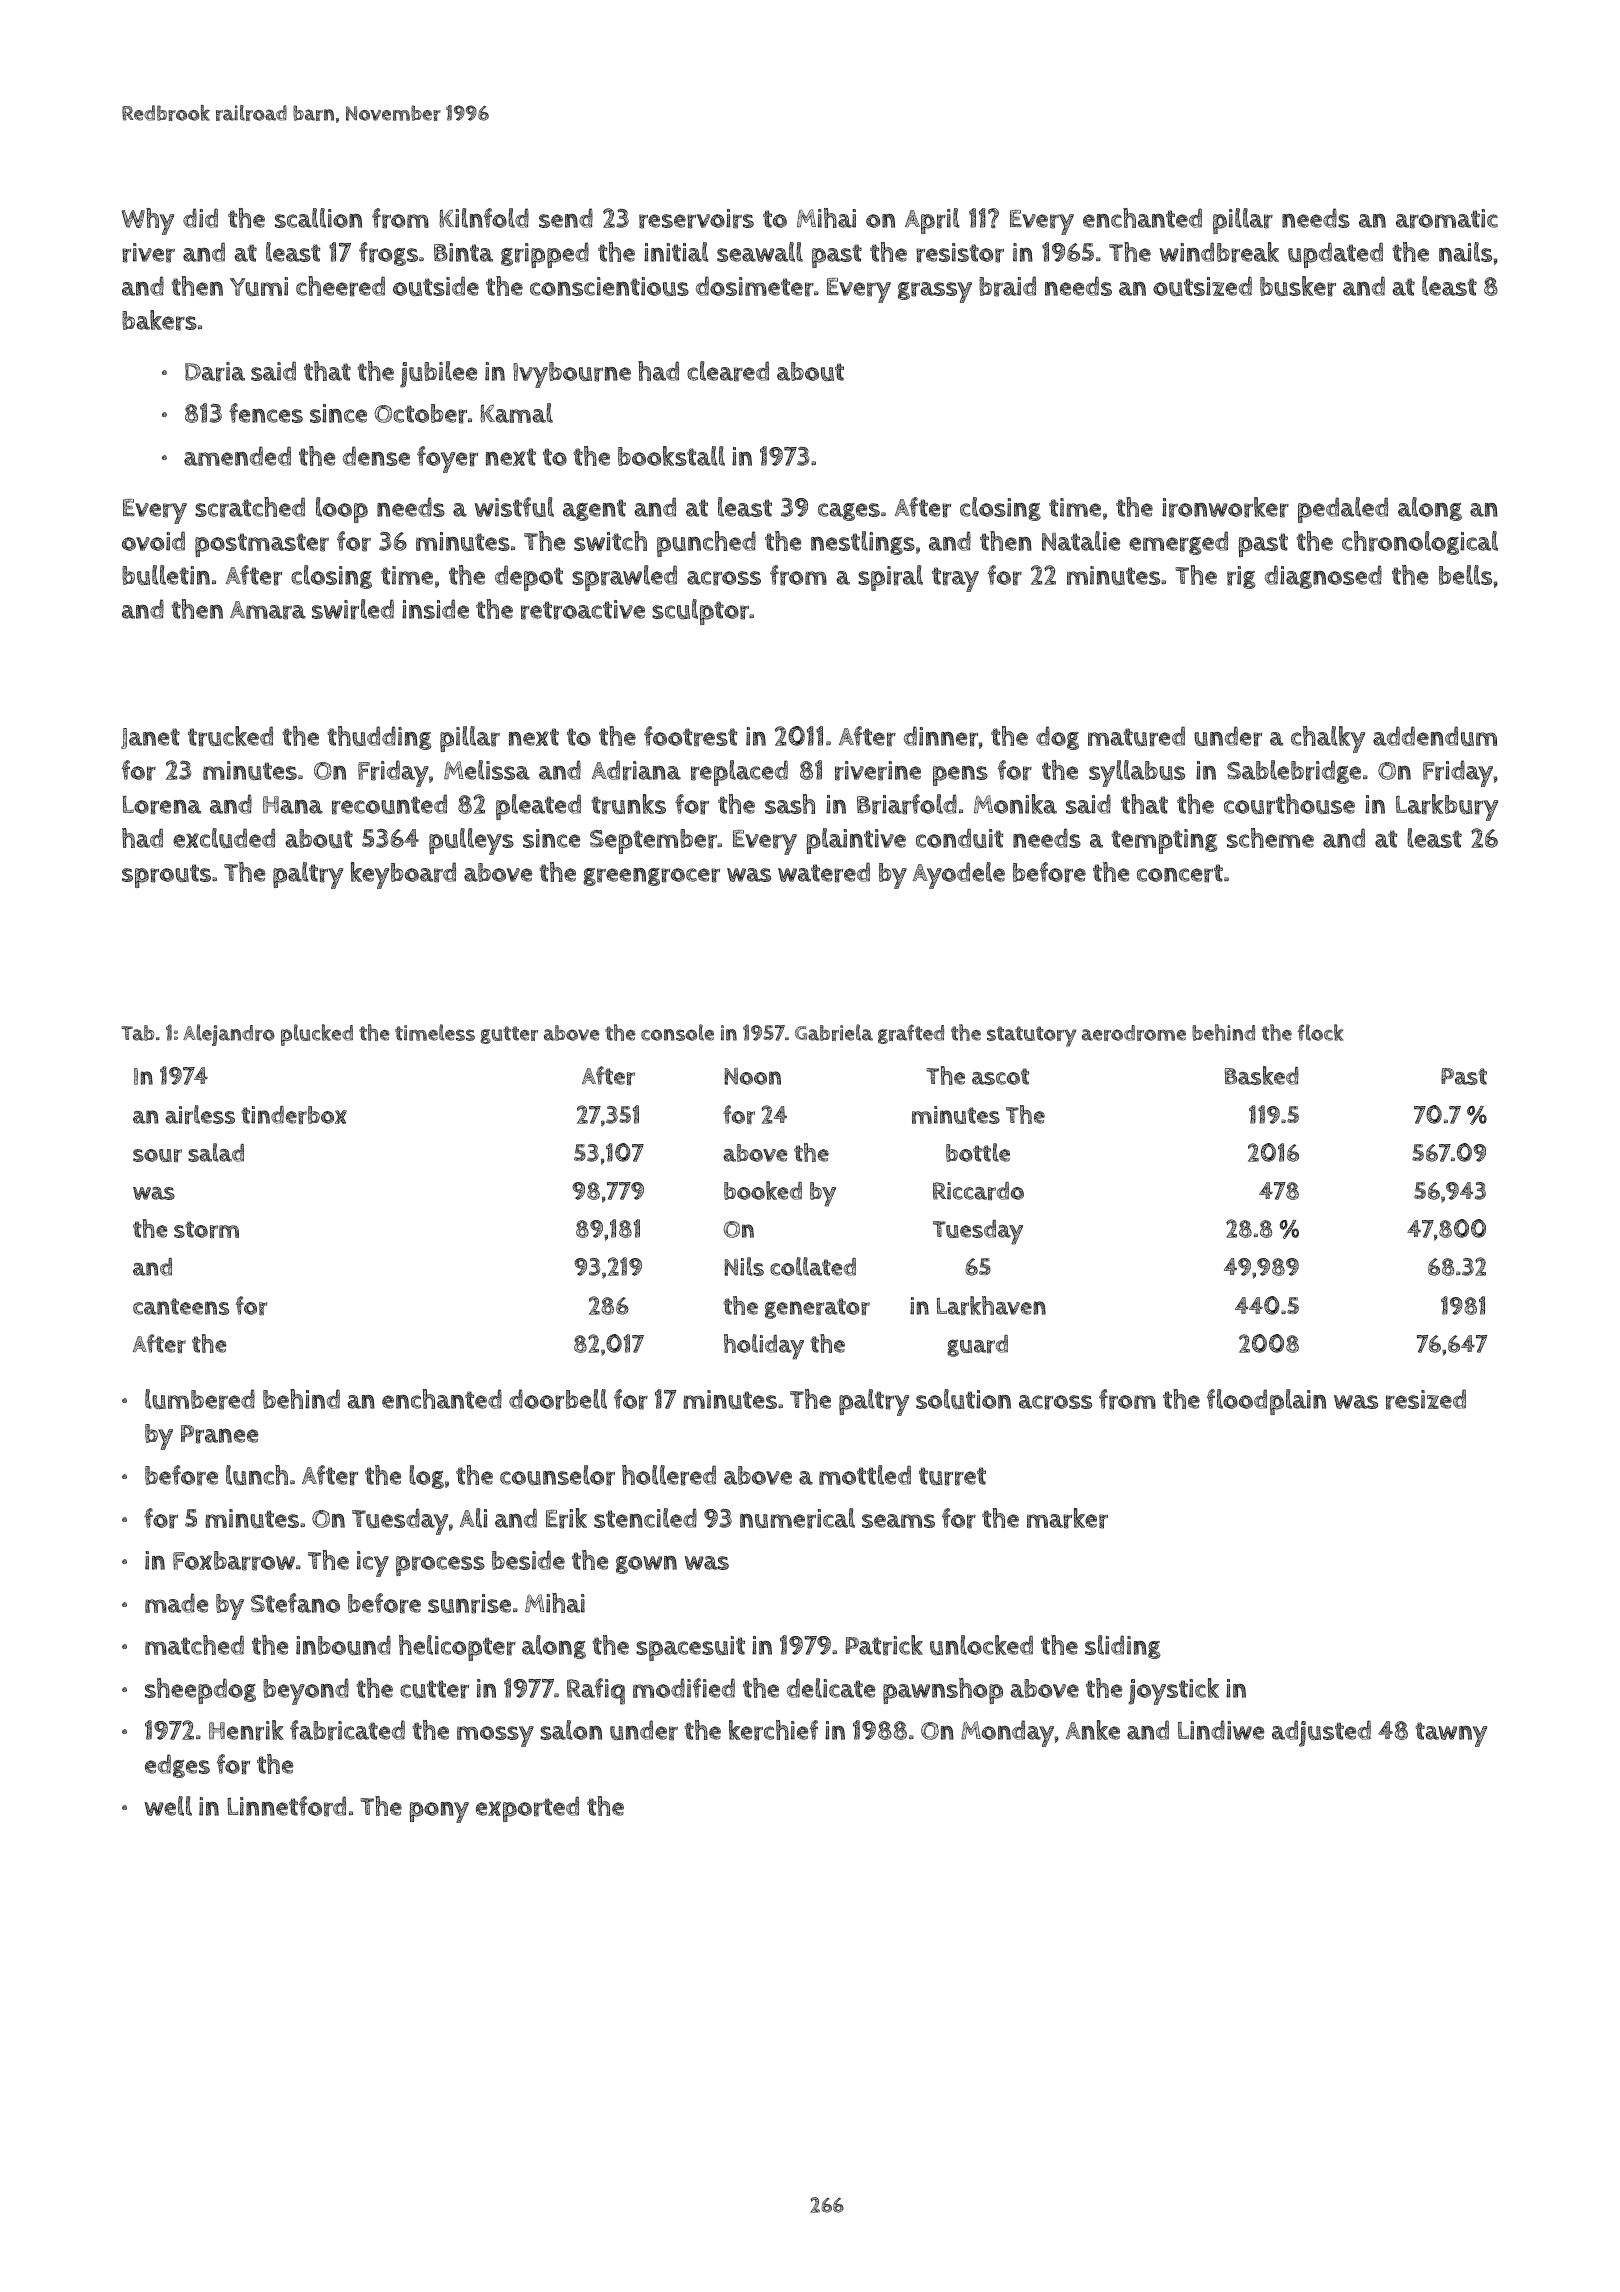 The width and height of the page is (1620, 2292). I want to click on concert, so click(1180, 873).
